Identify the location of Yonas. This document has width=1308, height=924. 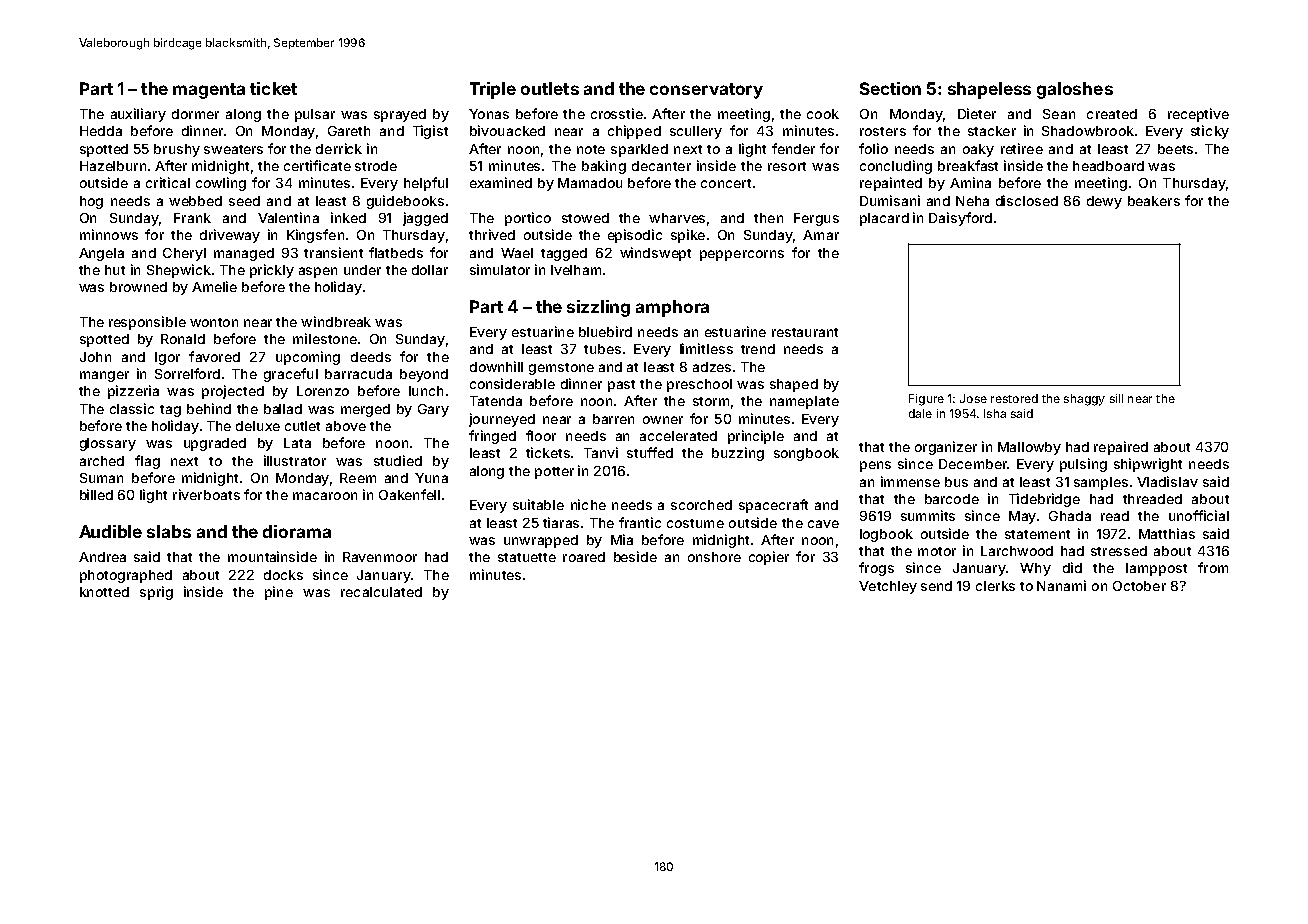
(489, 114).
